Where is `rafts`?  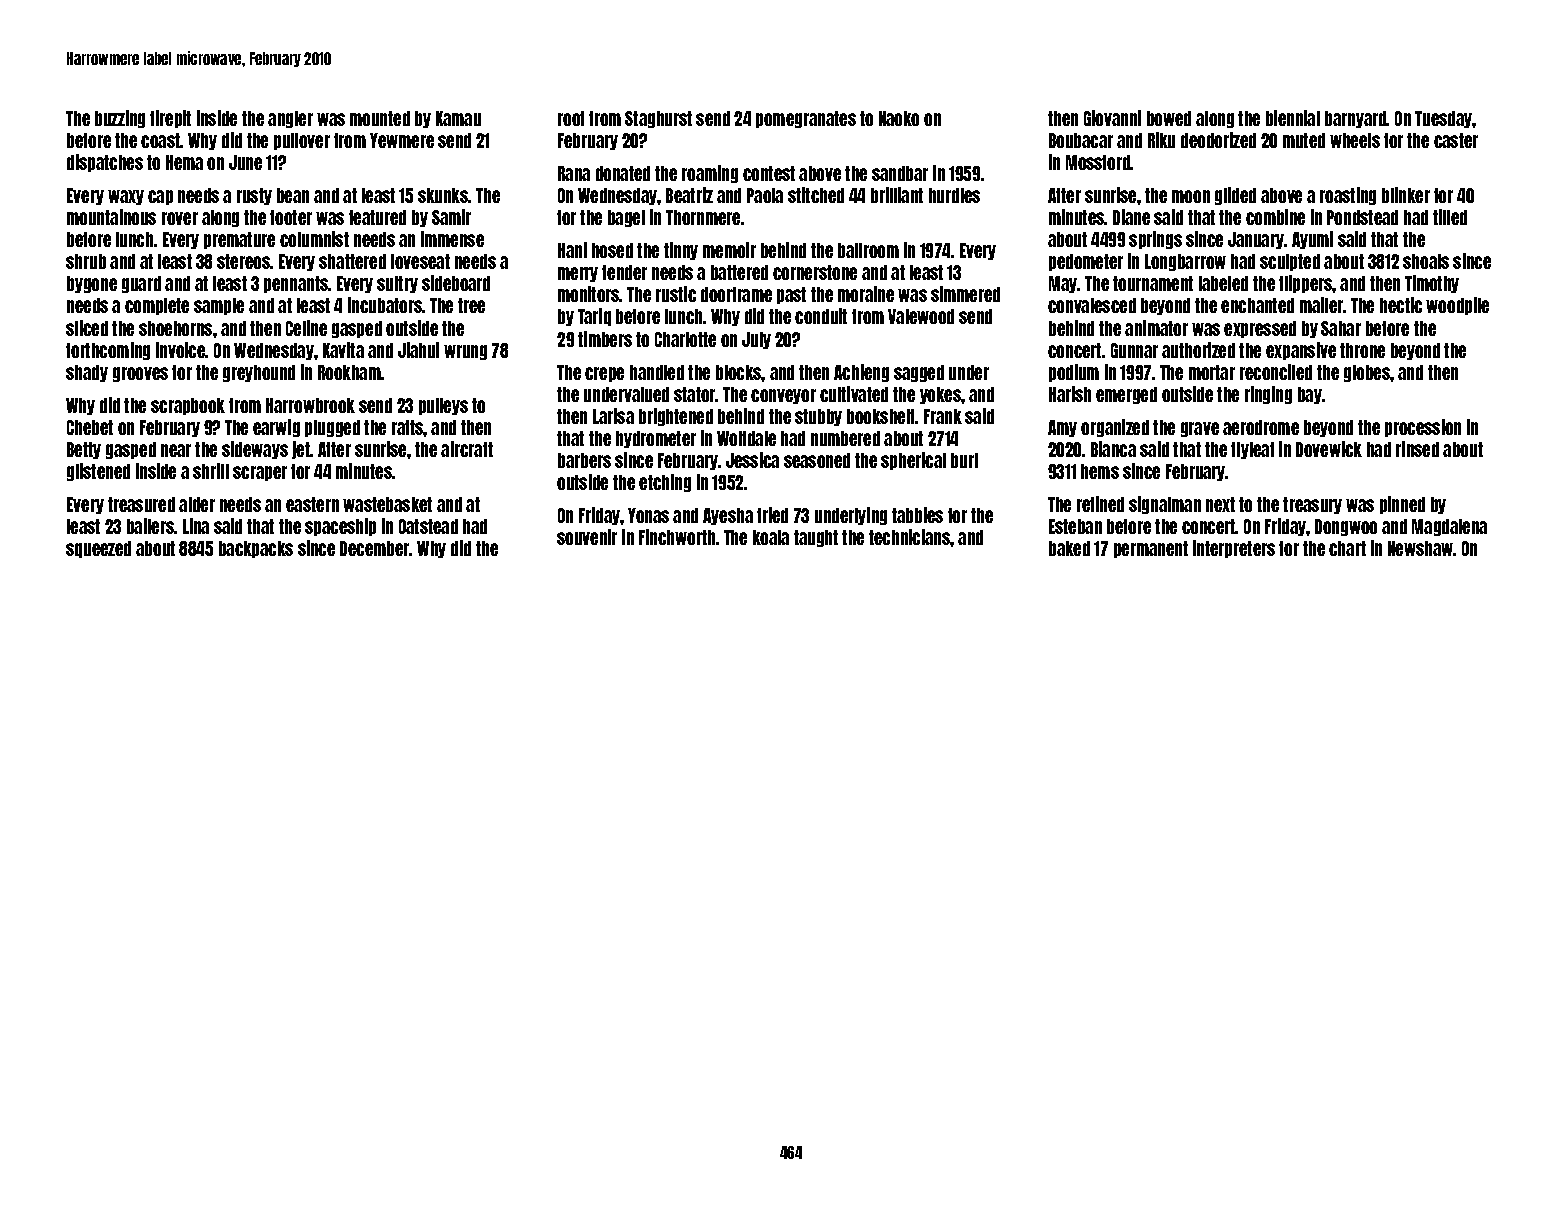
rafts is located at coordinates (408, 427).
